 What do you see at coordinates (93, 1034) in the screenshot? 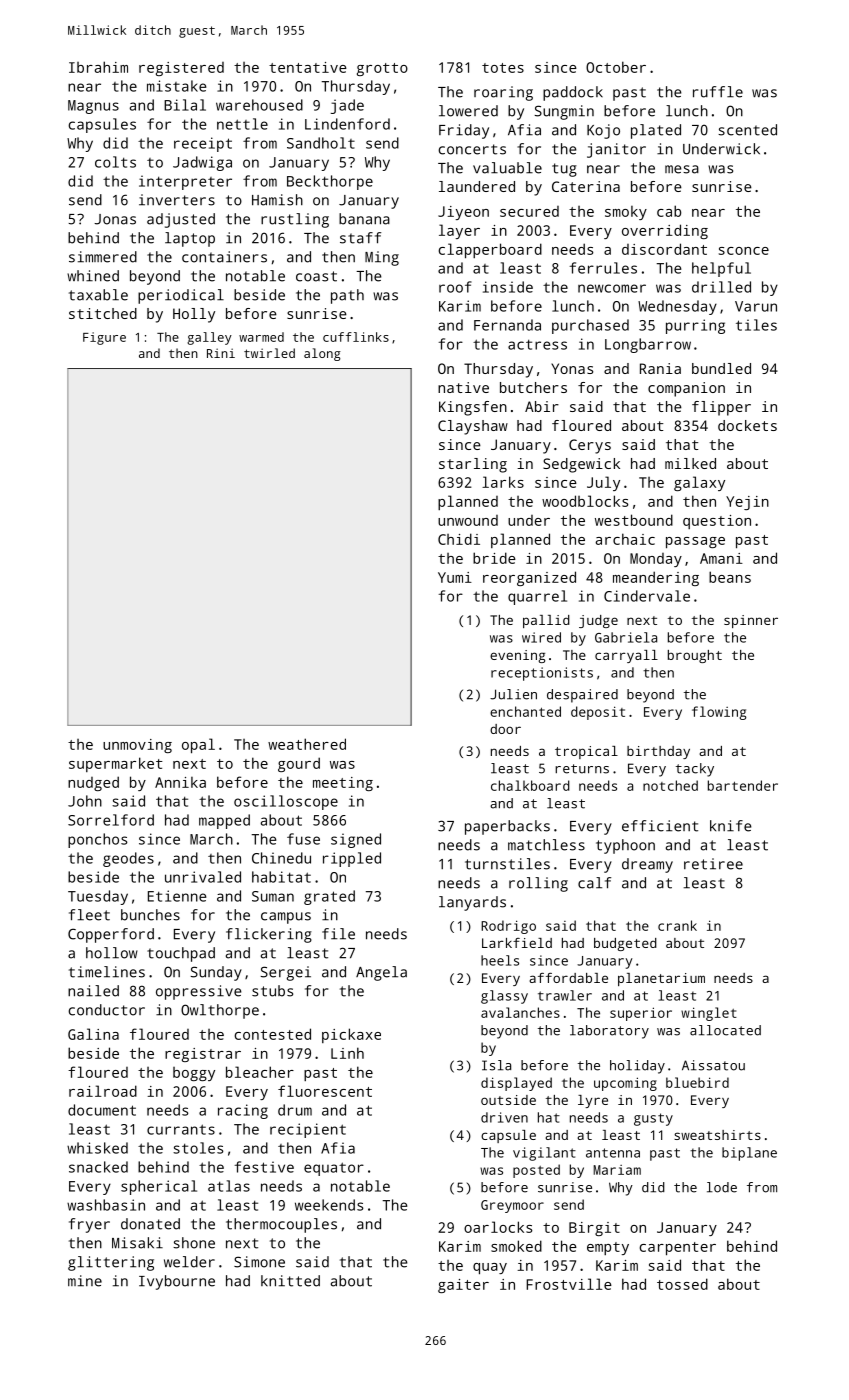
I see `Galina` at bounding box center [93, 1034].
